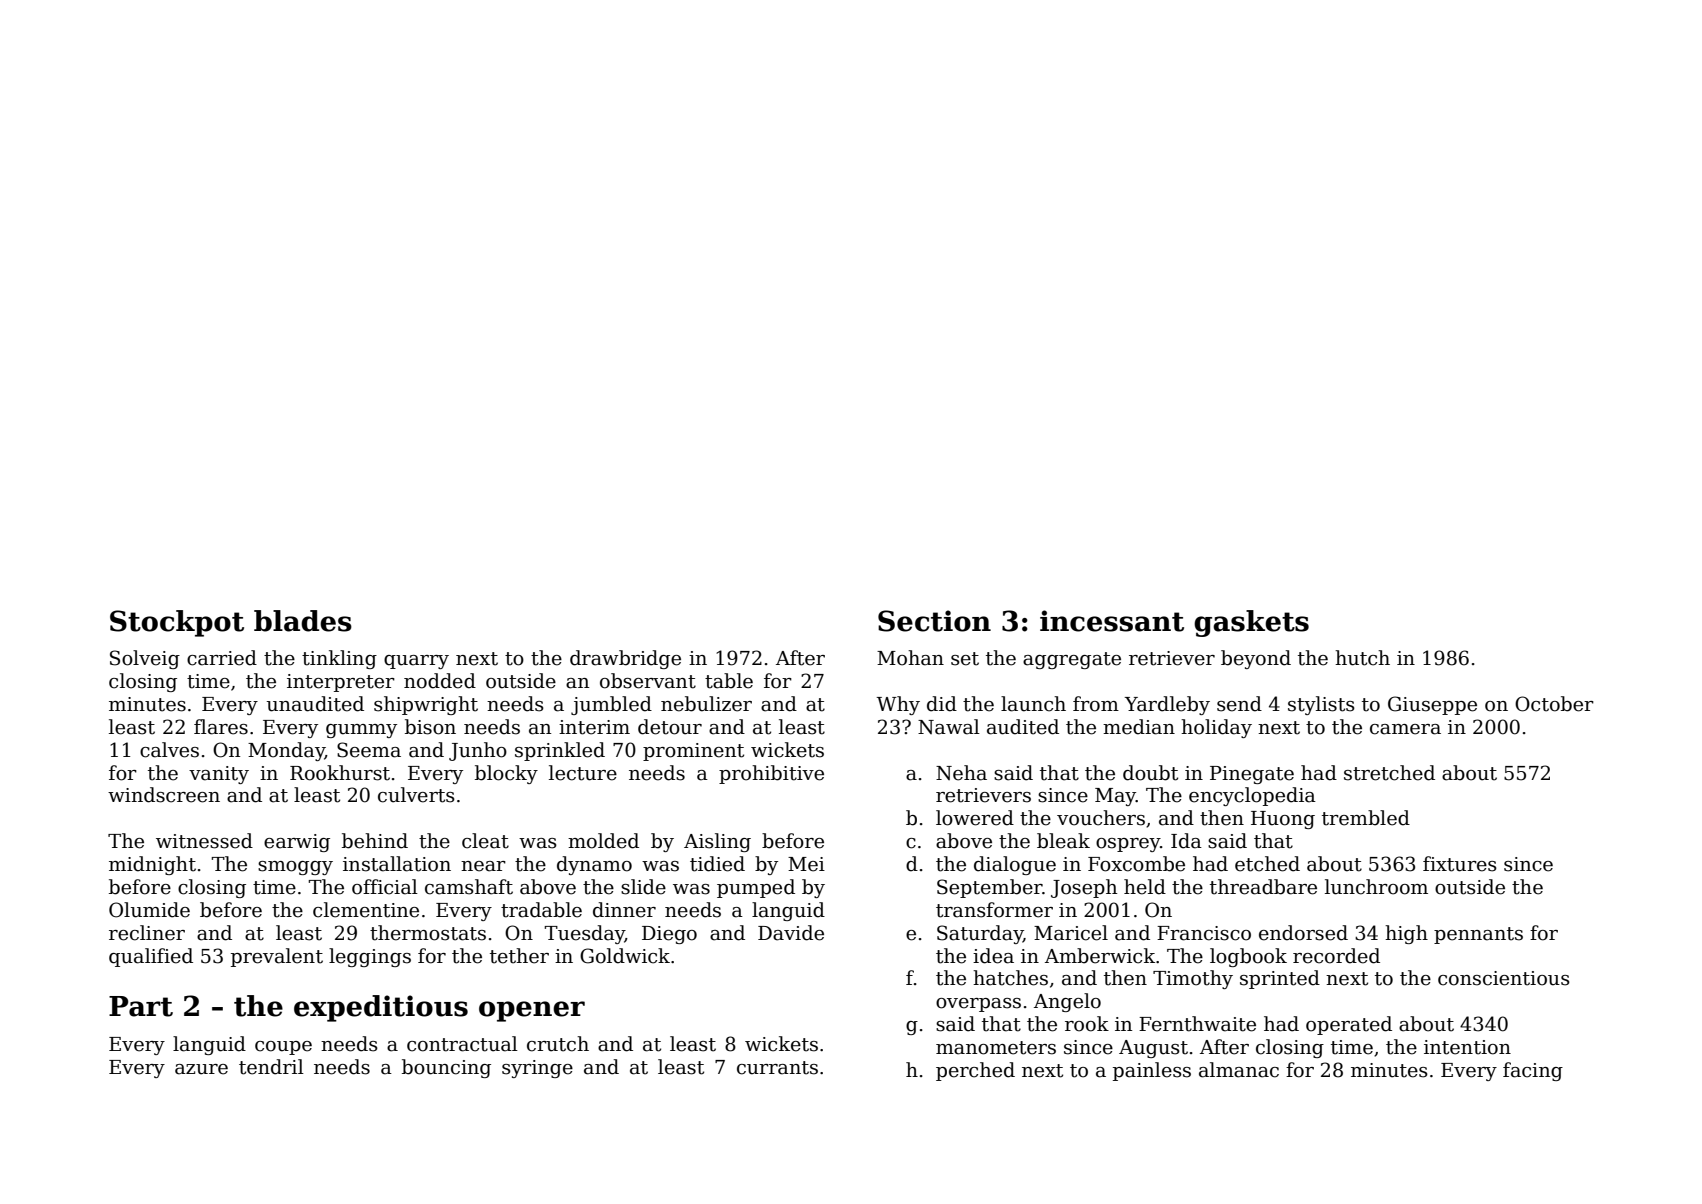 The image size is (1702, 1204). I want to click on expeditious, so click(381, 1008).
